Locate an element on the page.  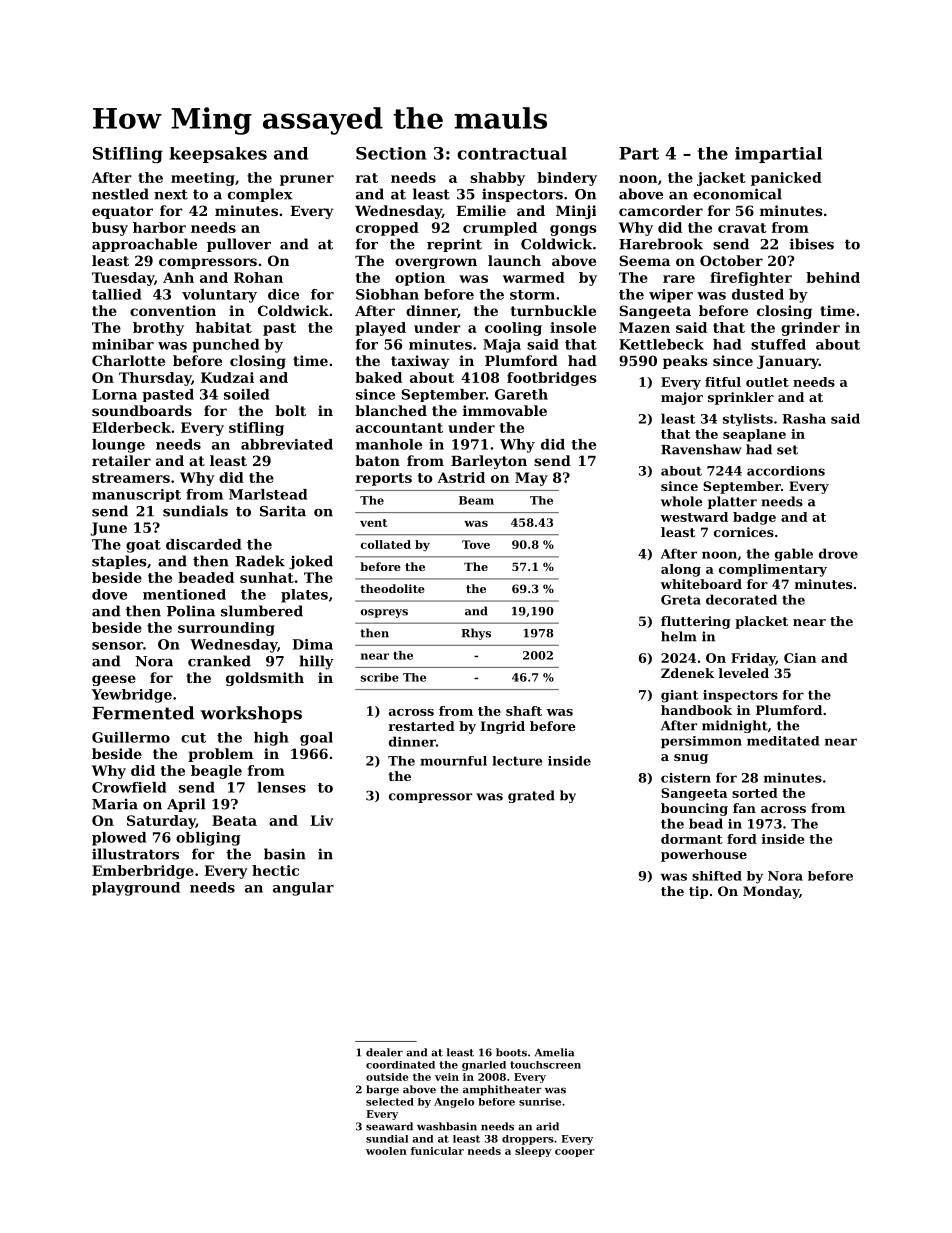
cooper is located at coordinates (575, 1153).
